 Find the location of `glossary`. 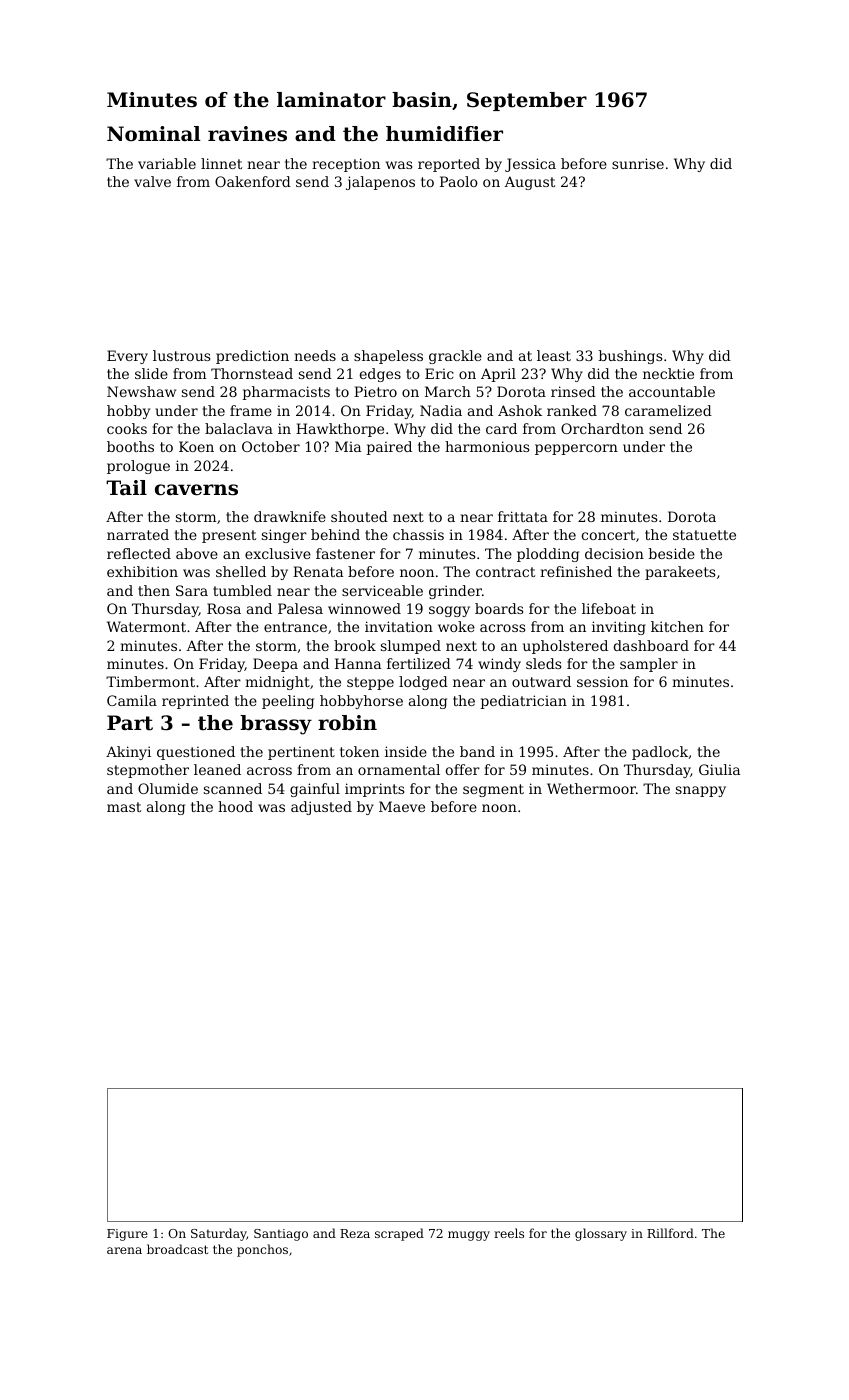

glossary is located at coordinates (601, 1234).
